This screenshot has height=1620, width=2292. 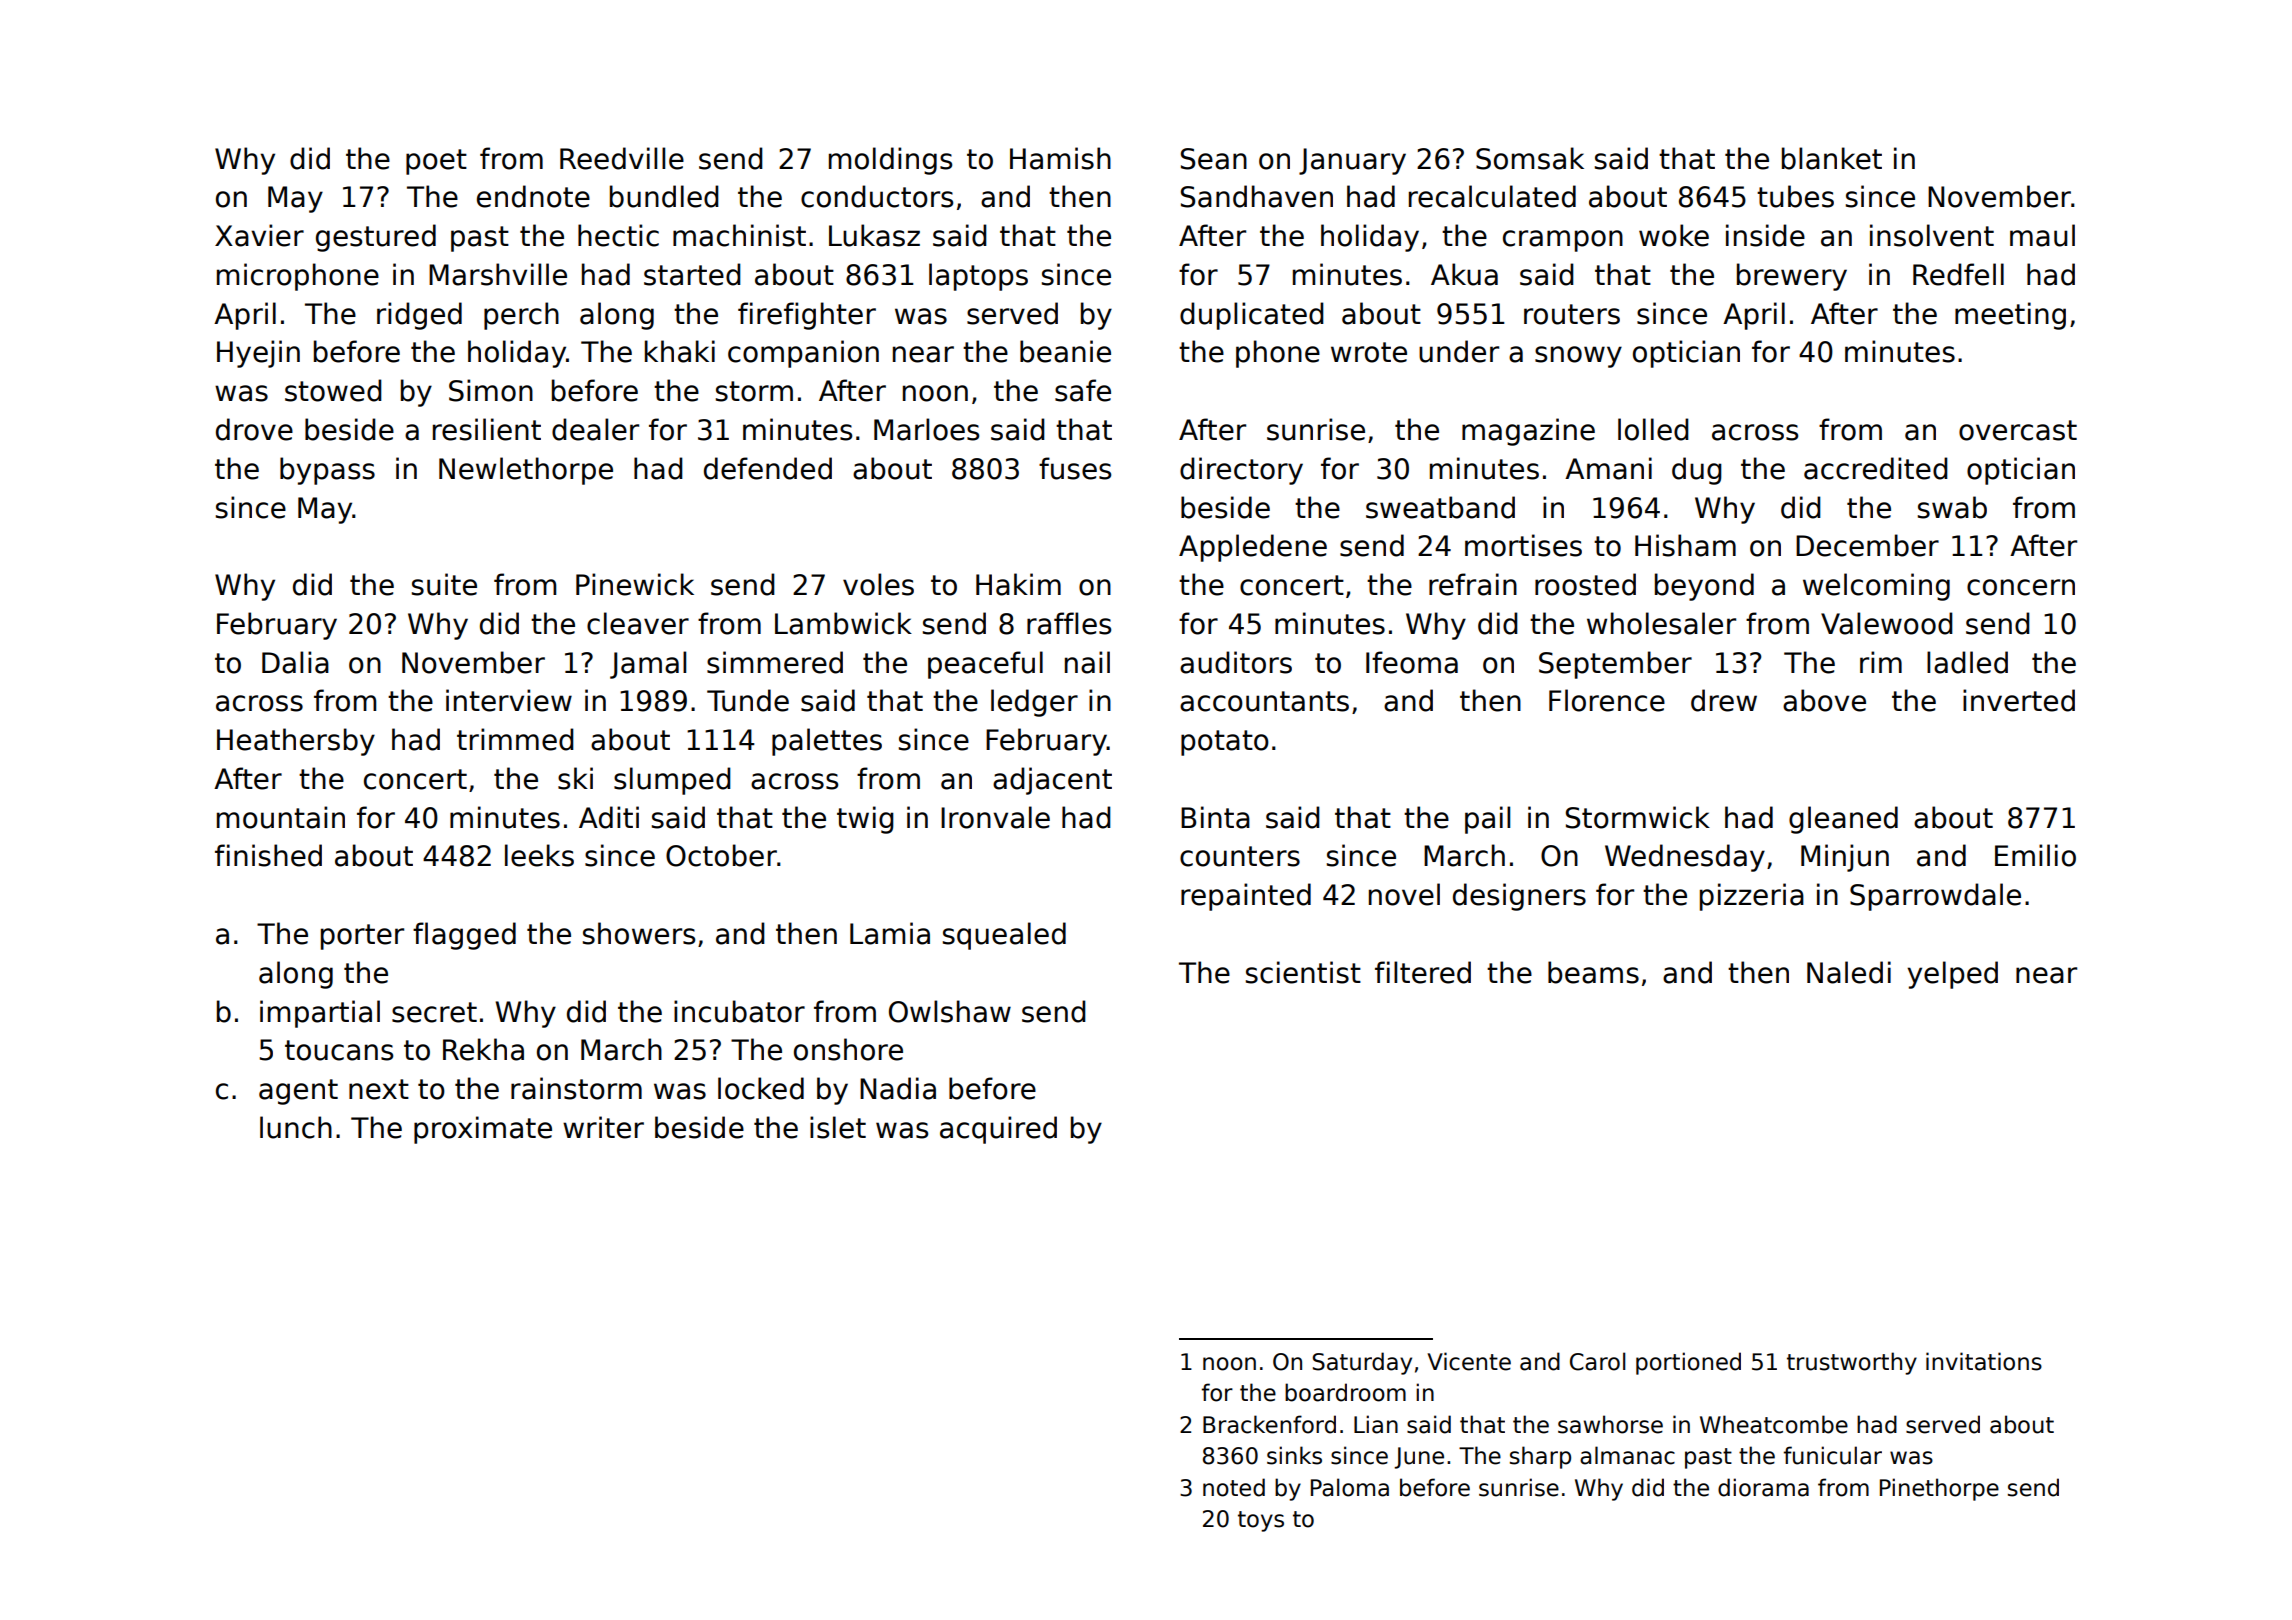 What do you see at coordinates (978, 277) in the screenshot?
I see `laptops` at bounding box center [978, 277].
